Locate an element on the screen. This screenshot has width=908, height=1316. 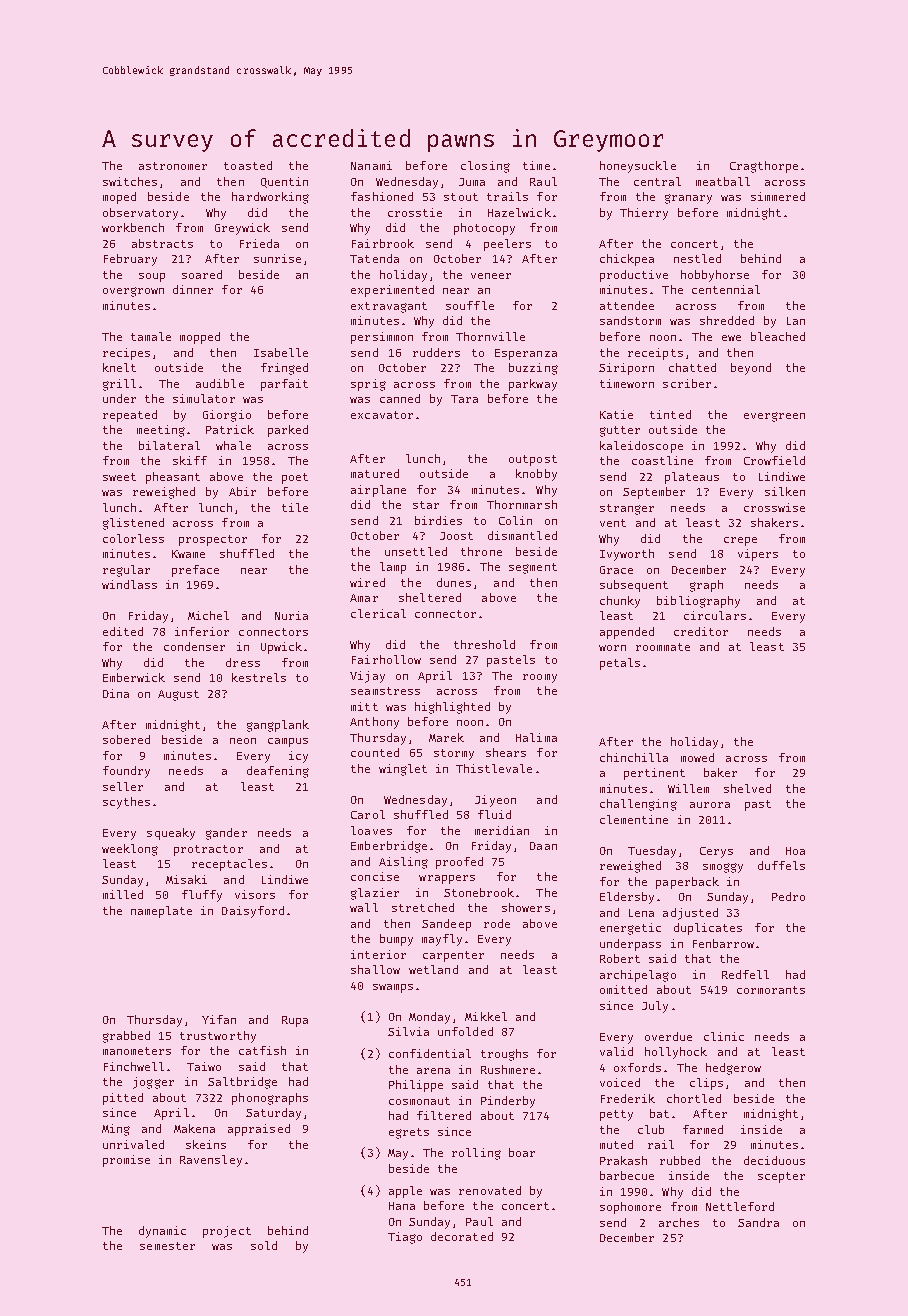
Monday is located at coordinates (429, 1018).
